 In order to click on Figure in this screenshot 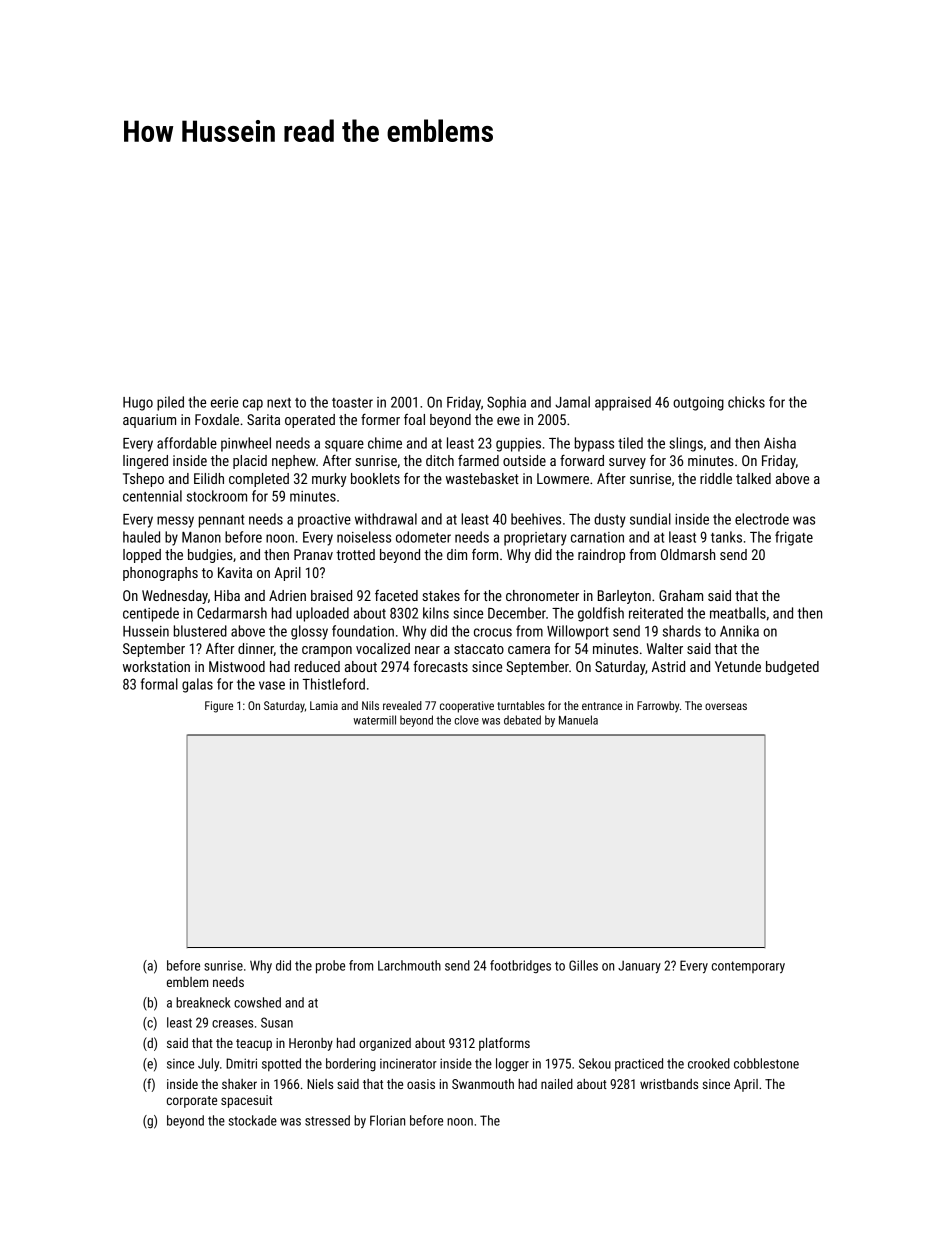, I will do `click(219, 707)`.
